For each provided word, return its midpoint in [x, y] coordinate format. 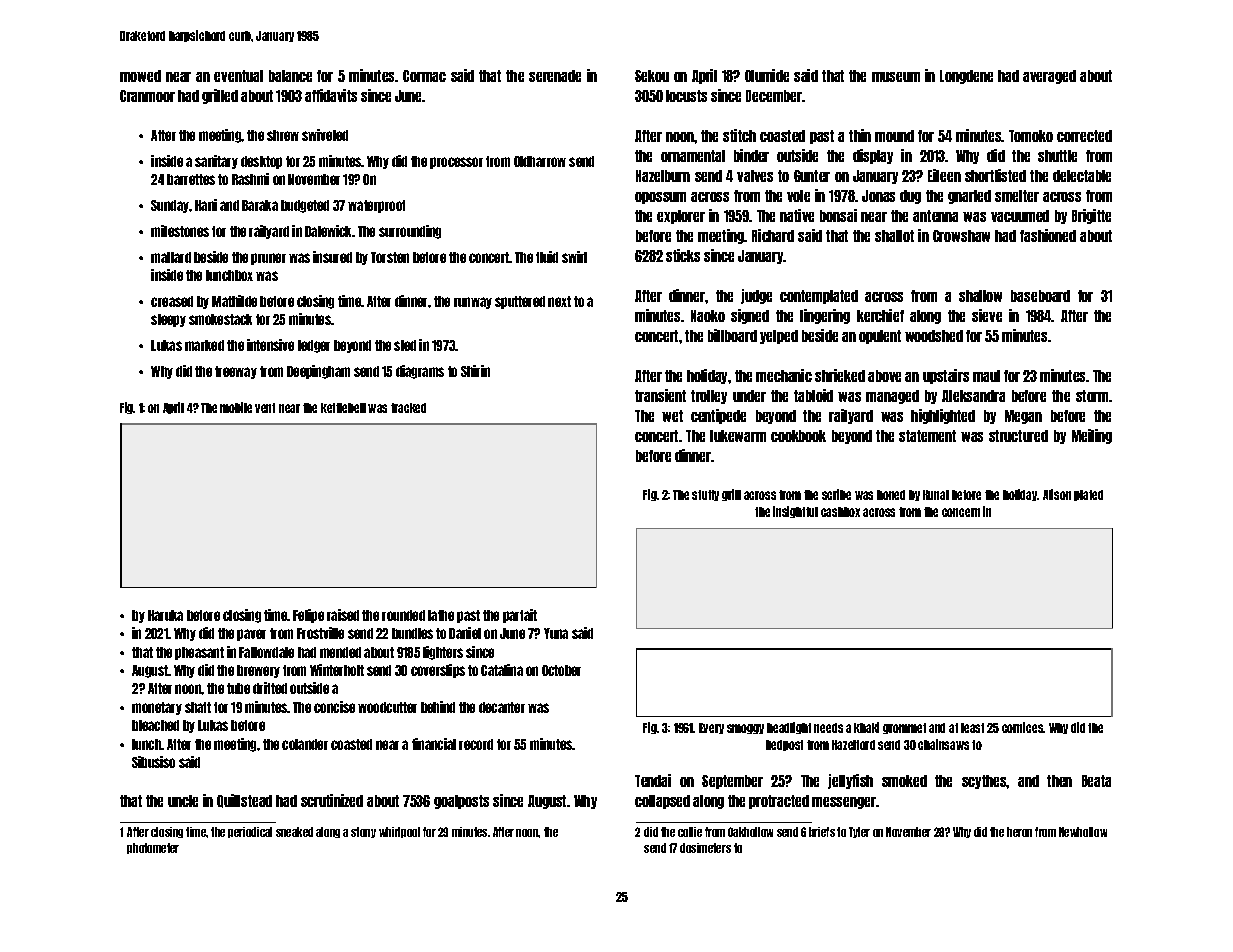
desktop [261, 162]
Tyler [859, 832]
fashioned [1048, 235]
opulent [880, 337]
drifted [270, 688]
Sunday [170, 206]
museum [896, 77]
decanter [502, 707]
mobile [236, 407]
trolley [709, 397]
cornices [1023, 727]
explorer [681, 217]
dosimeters [705, 848]
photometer [153, 848]
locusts [686, 96]
